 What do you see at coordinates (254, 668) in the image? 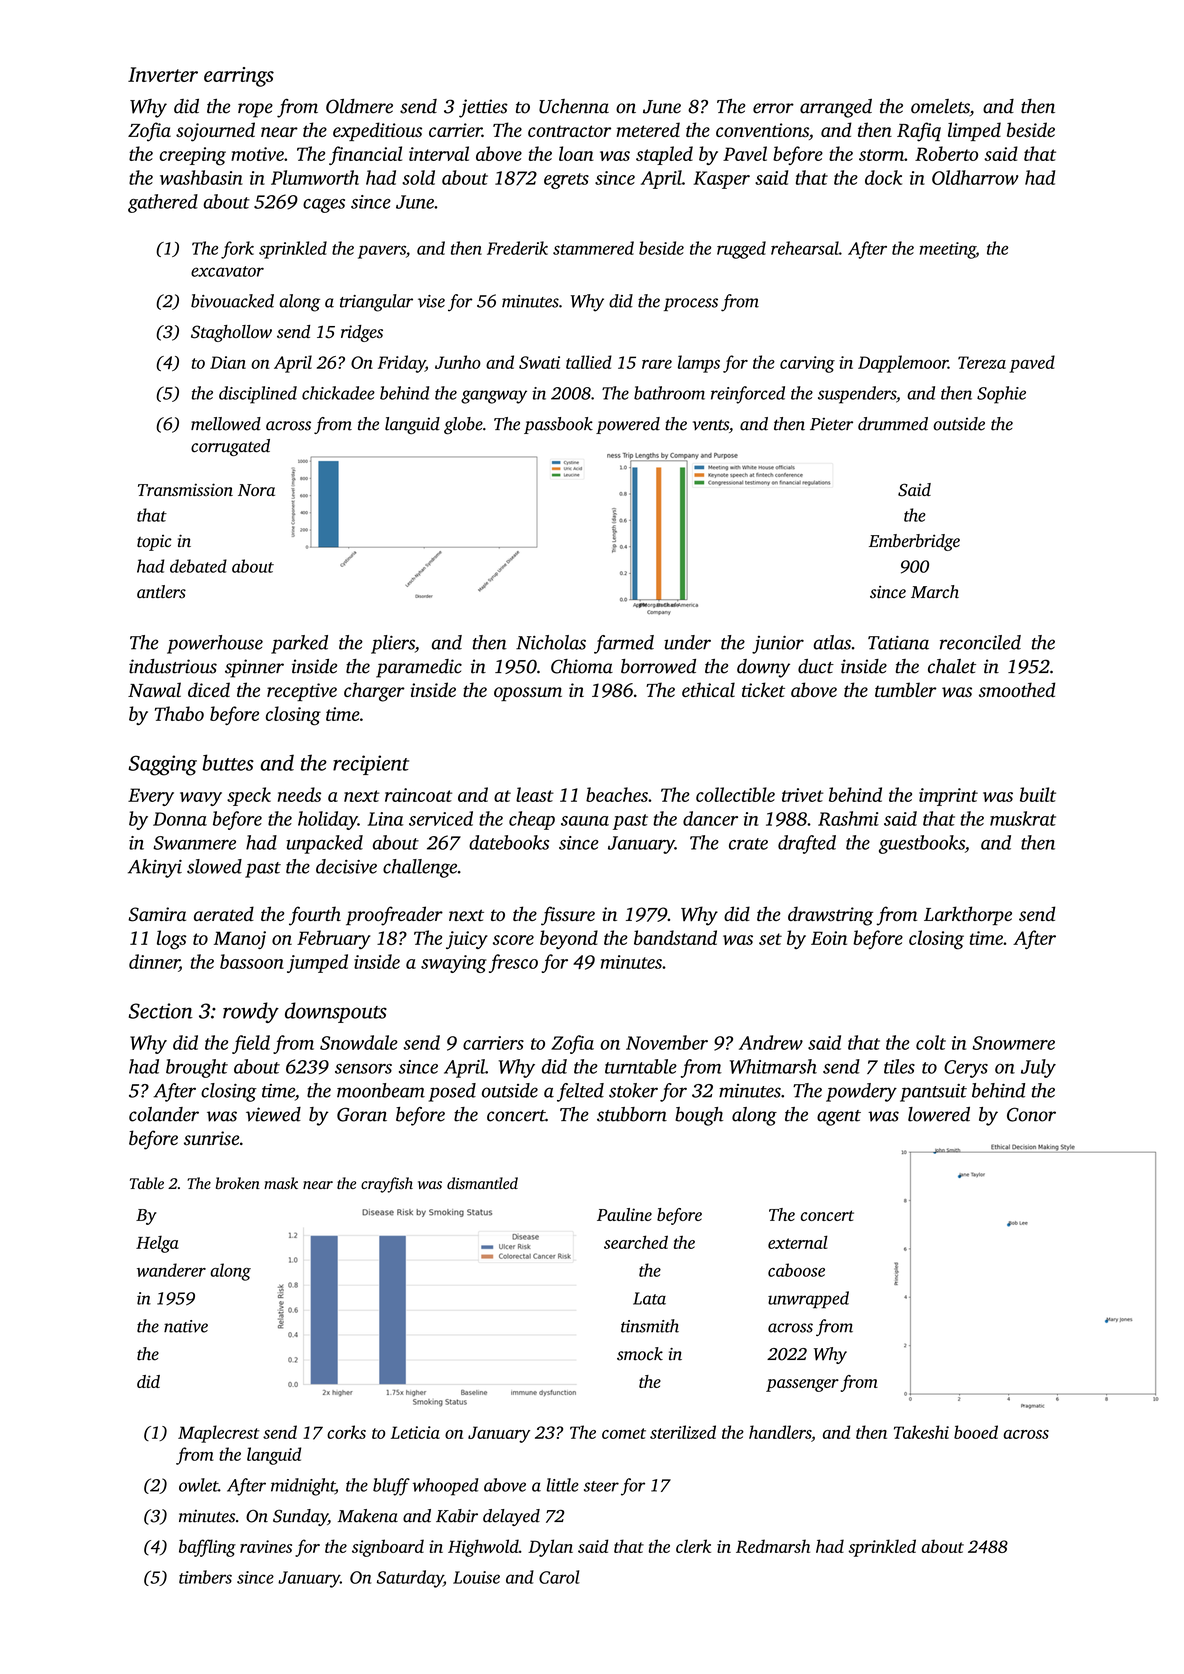
I see `spinner` at bounding box center [254, 668].
